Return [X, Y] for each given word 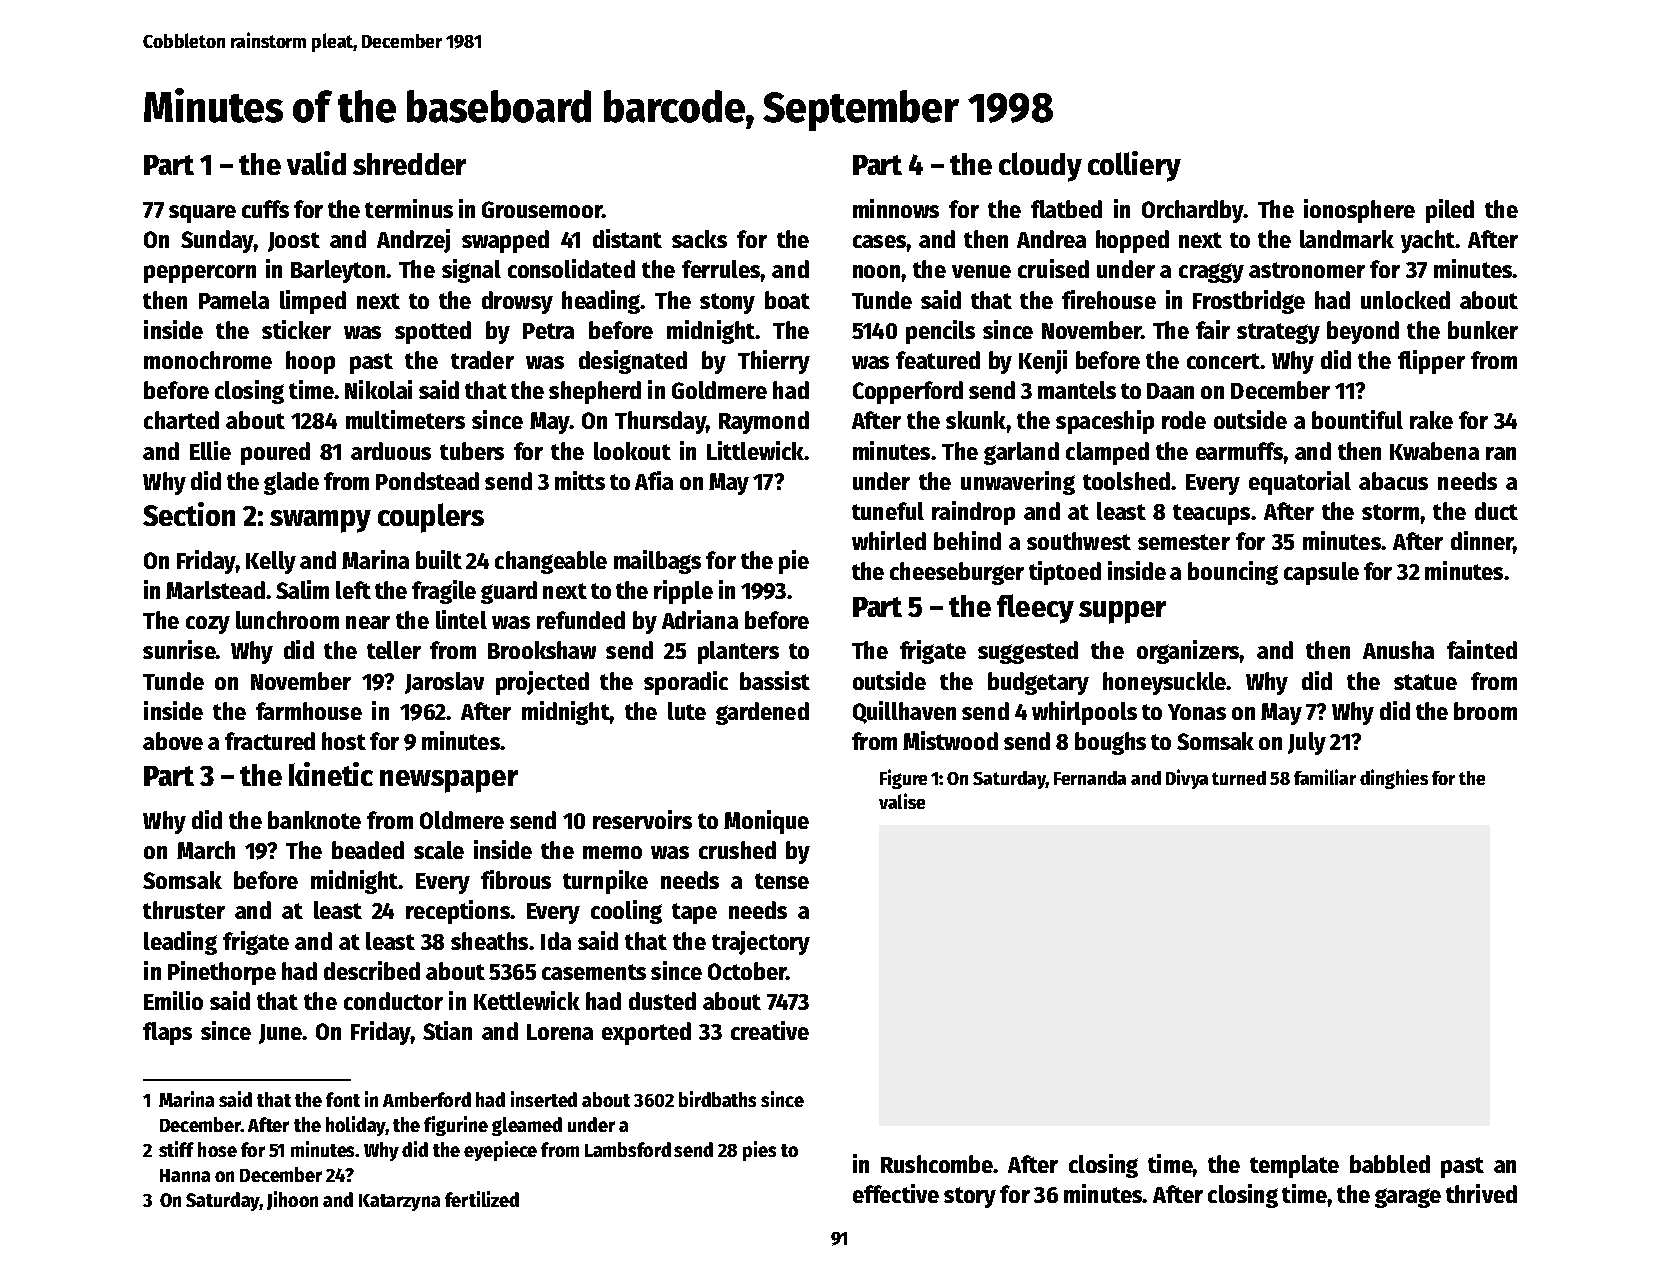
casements [594, 972]
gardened [762, 713]
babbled [1390, 1164]
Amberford [427, 1099]
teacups [1211, 514]
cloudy [1040, 167]
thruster [184, 910]
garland [1021, 453]
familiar [1325, 777]
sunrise [179, 649]
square [202, 214]
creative [770, 1030]
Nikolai [378, 389]
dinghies [1394, 779]
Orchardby [1192, 211]
